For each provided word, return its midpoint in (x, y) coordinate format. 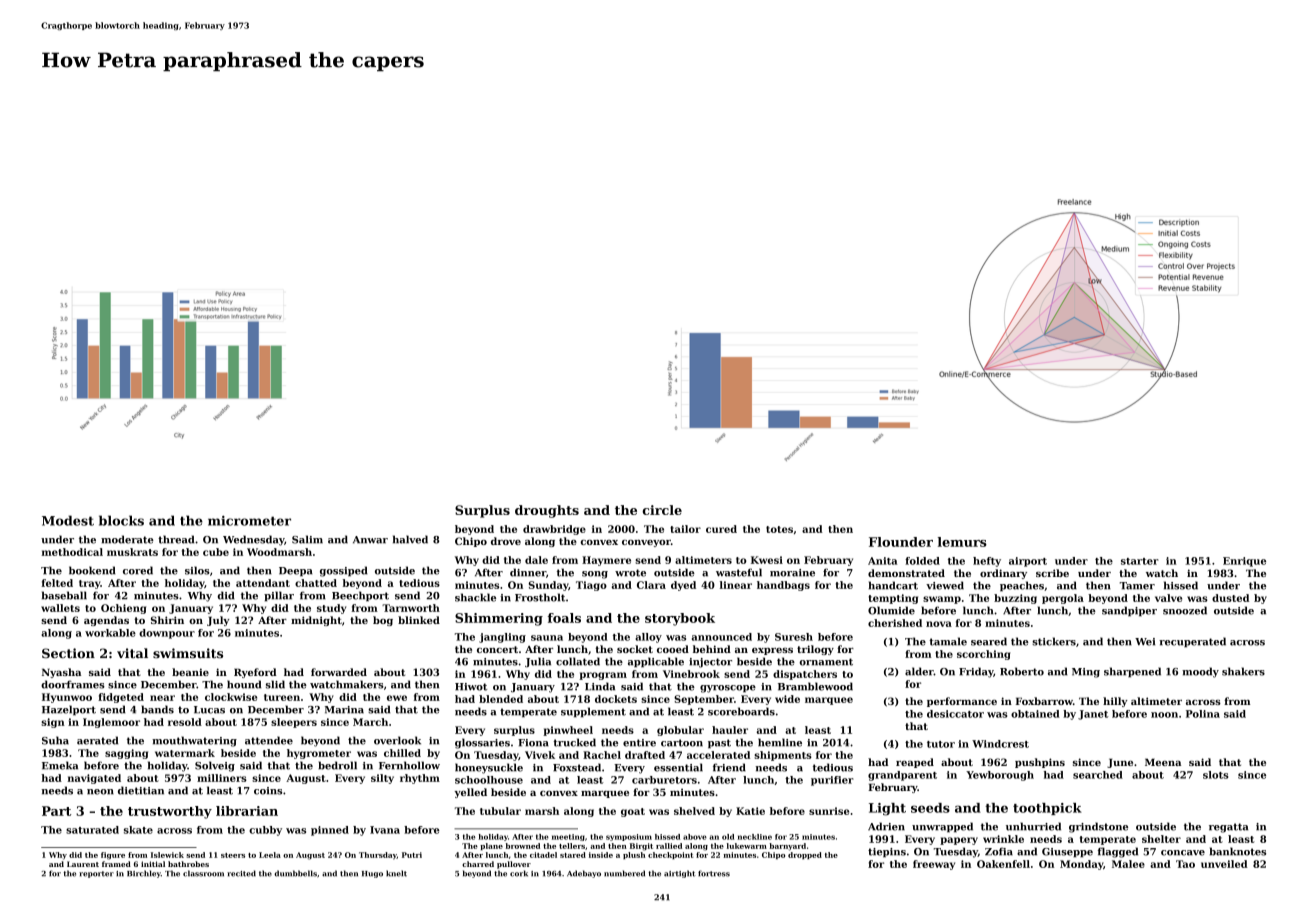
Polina (1203, 714)
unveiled (1224, 864)
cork (519, 873)
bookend (92, 570)
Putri (412, 855)
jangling (502, 638)
